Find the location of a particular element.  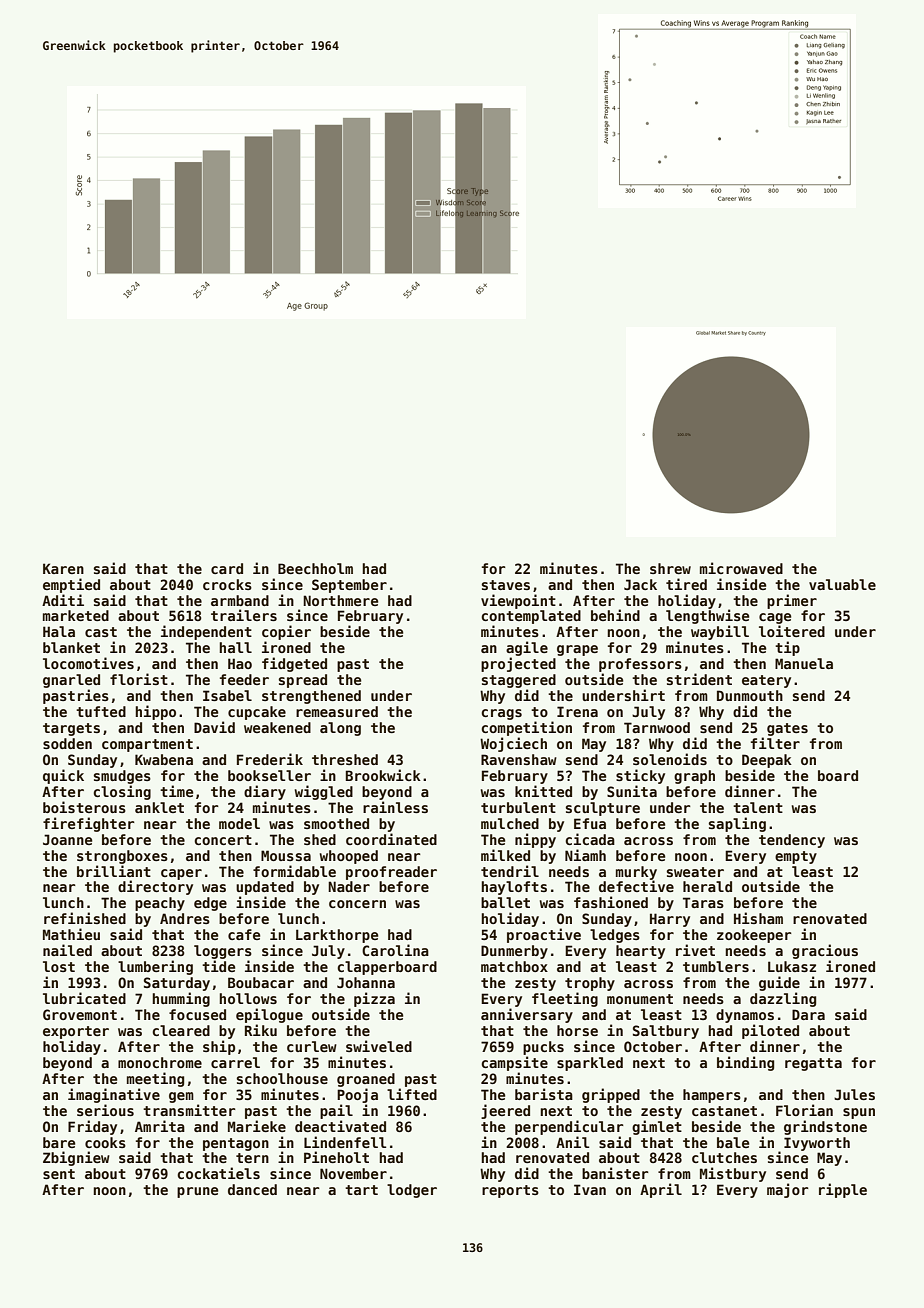

nippy is located at coordinates (535, 840).
